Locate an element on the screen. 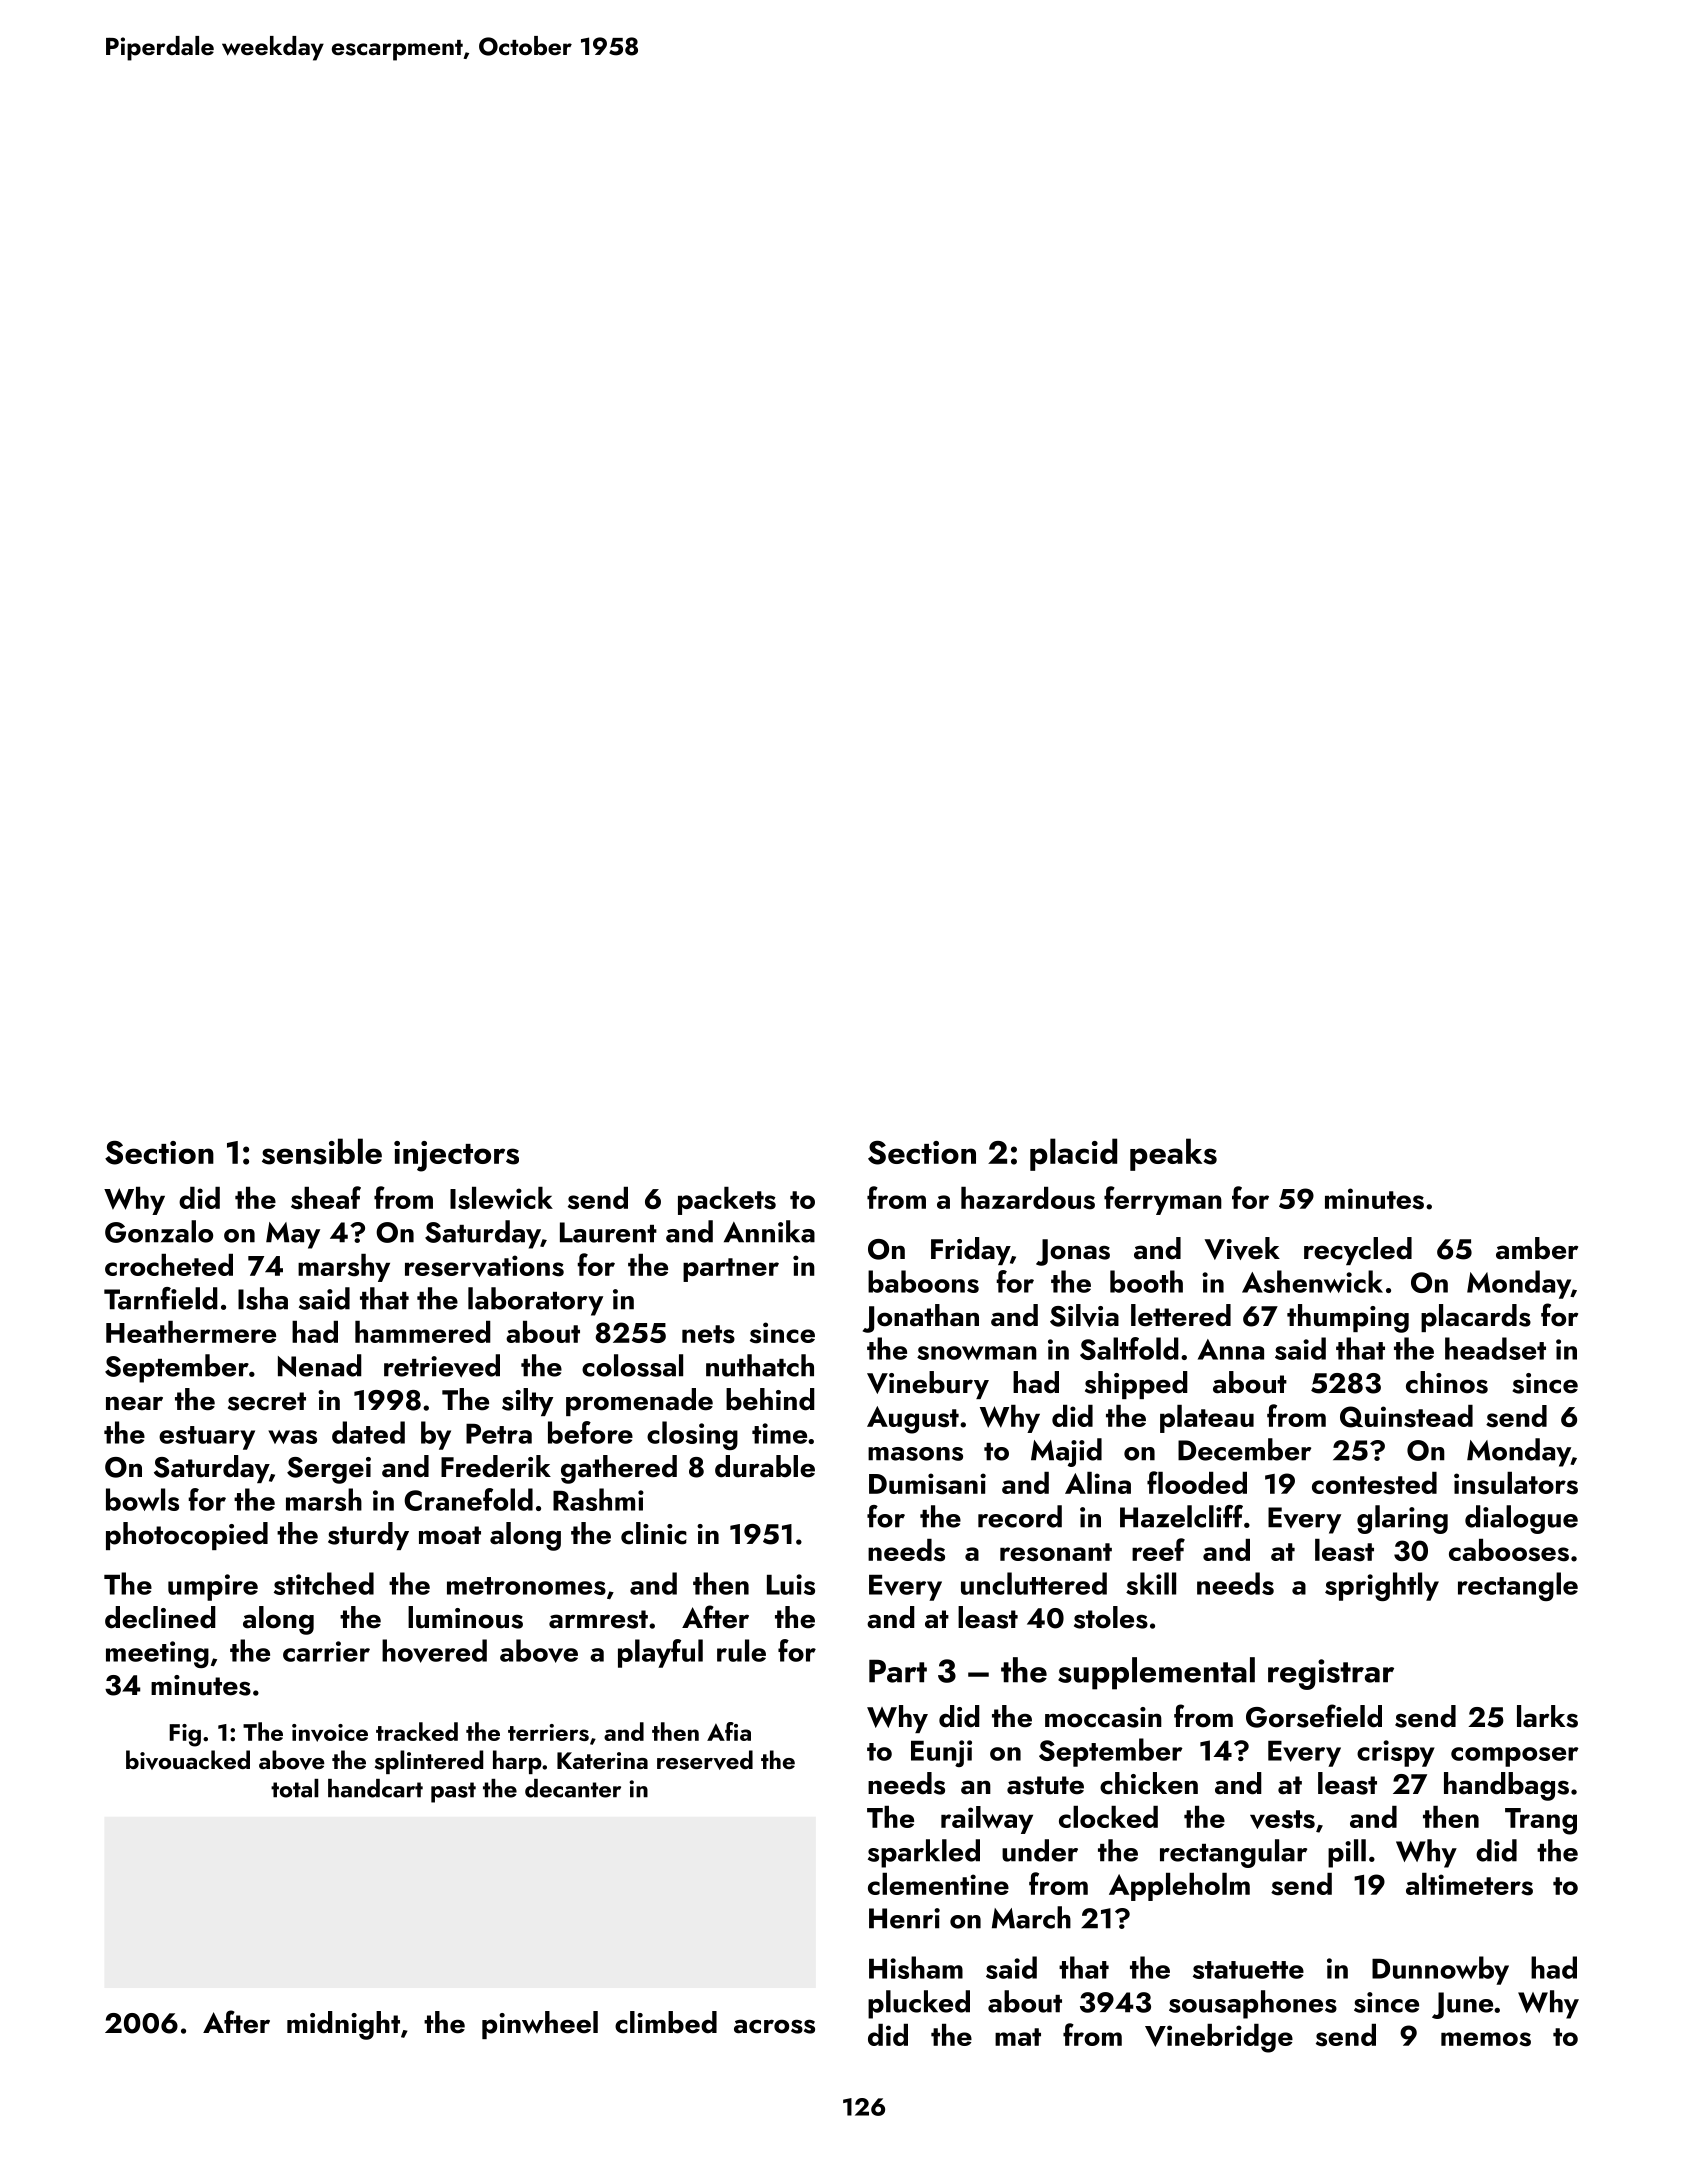 The width and height of the screenshot is (1683, 2178). across is located at coordinates (774, 2026).
